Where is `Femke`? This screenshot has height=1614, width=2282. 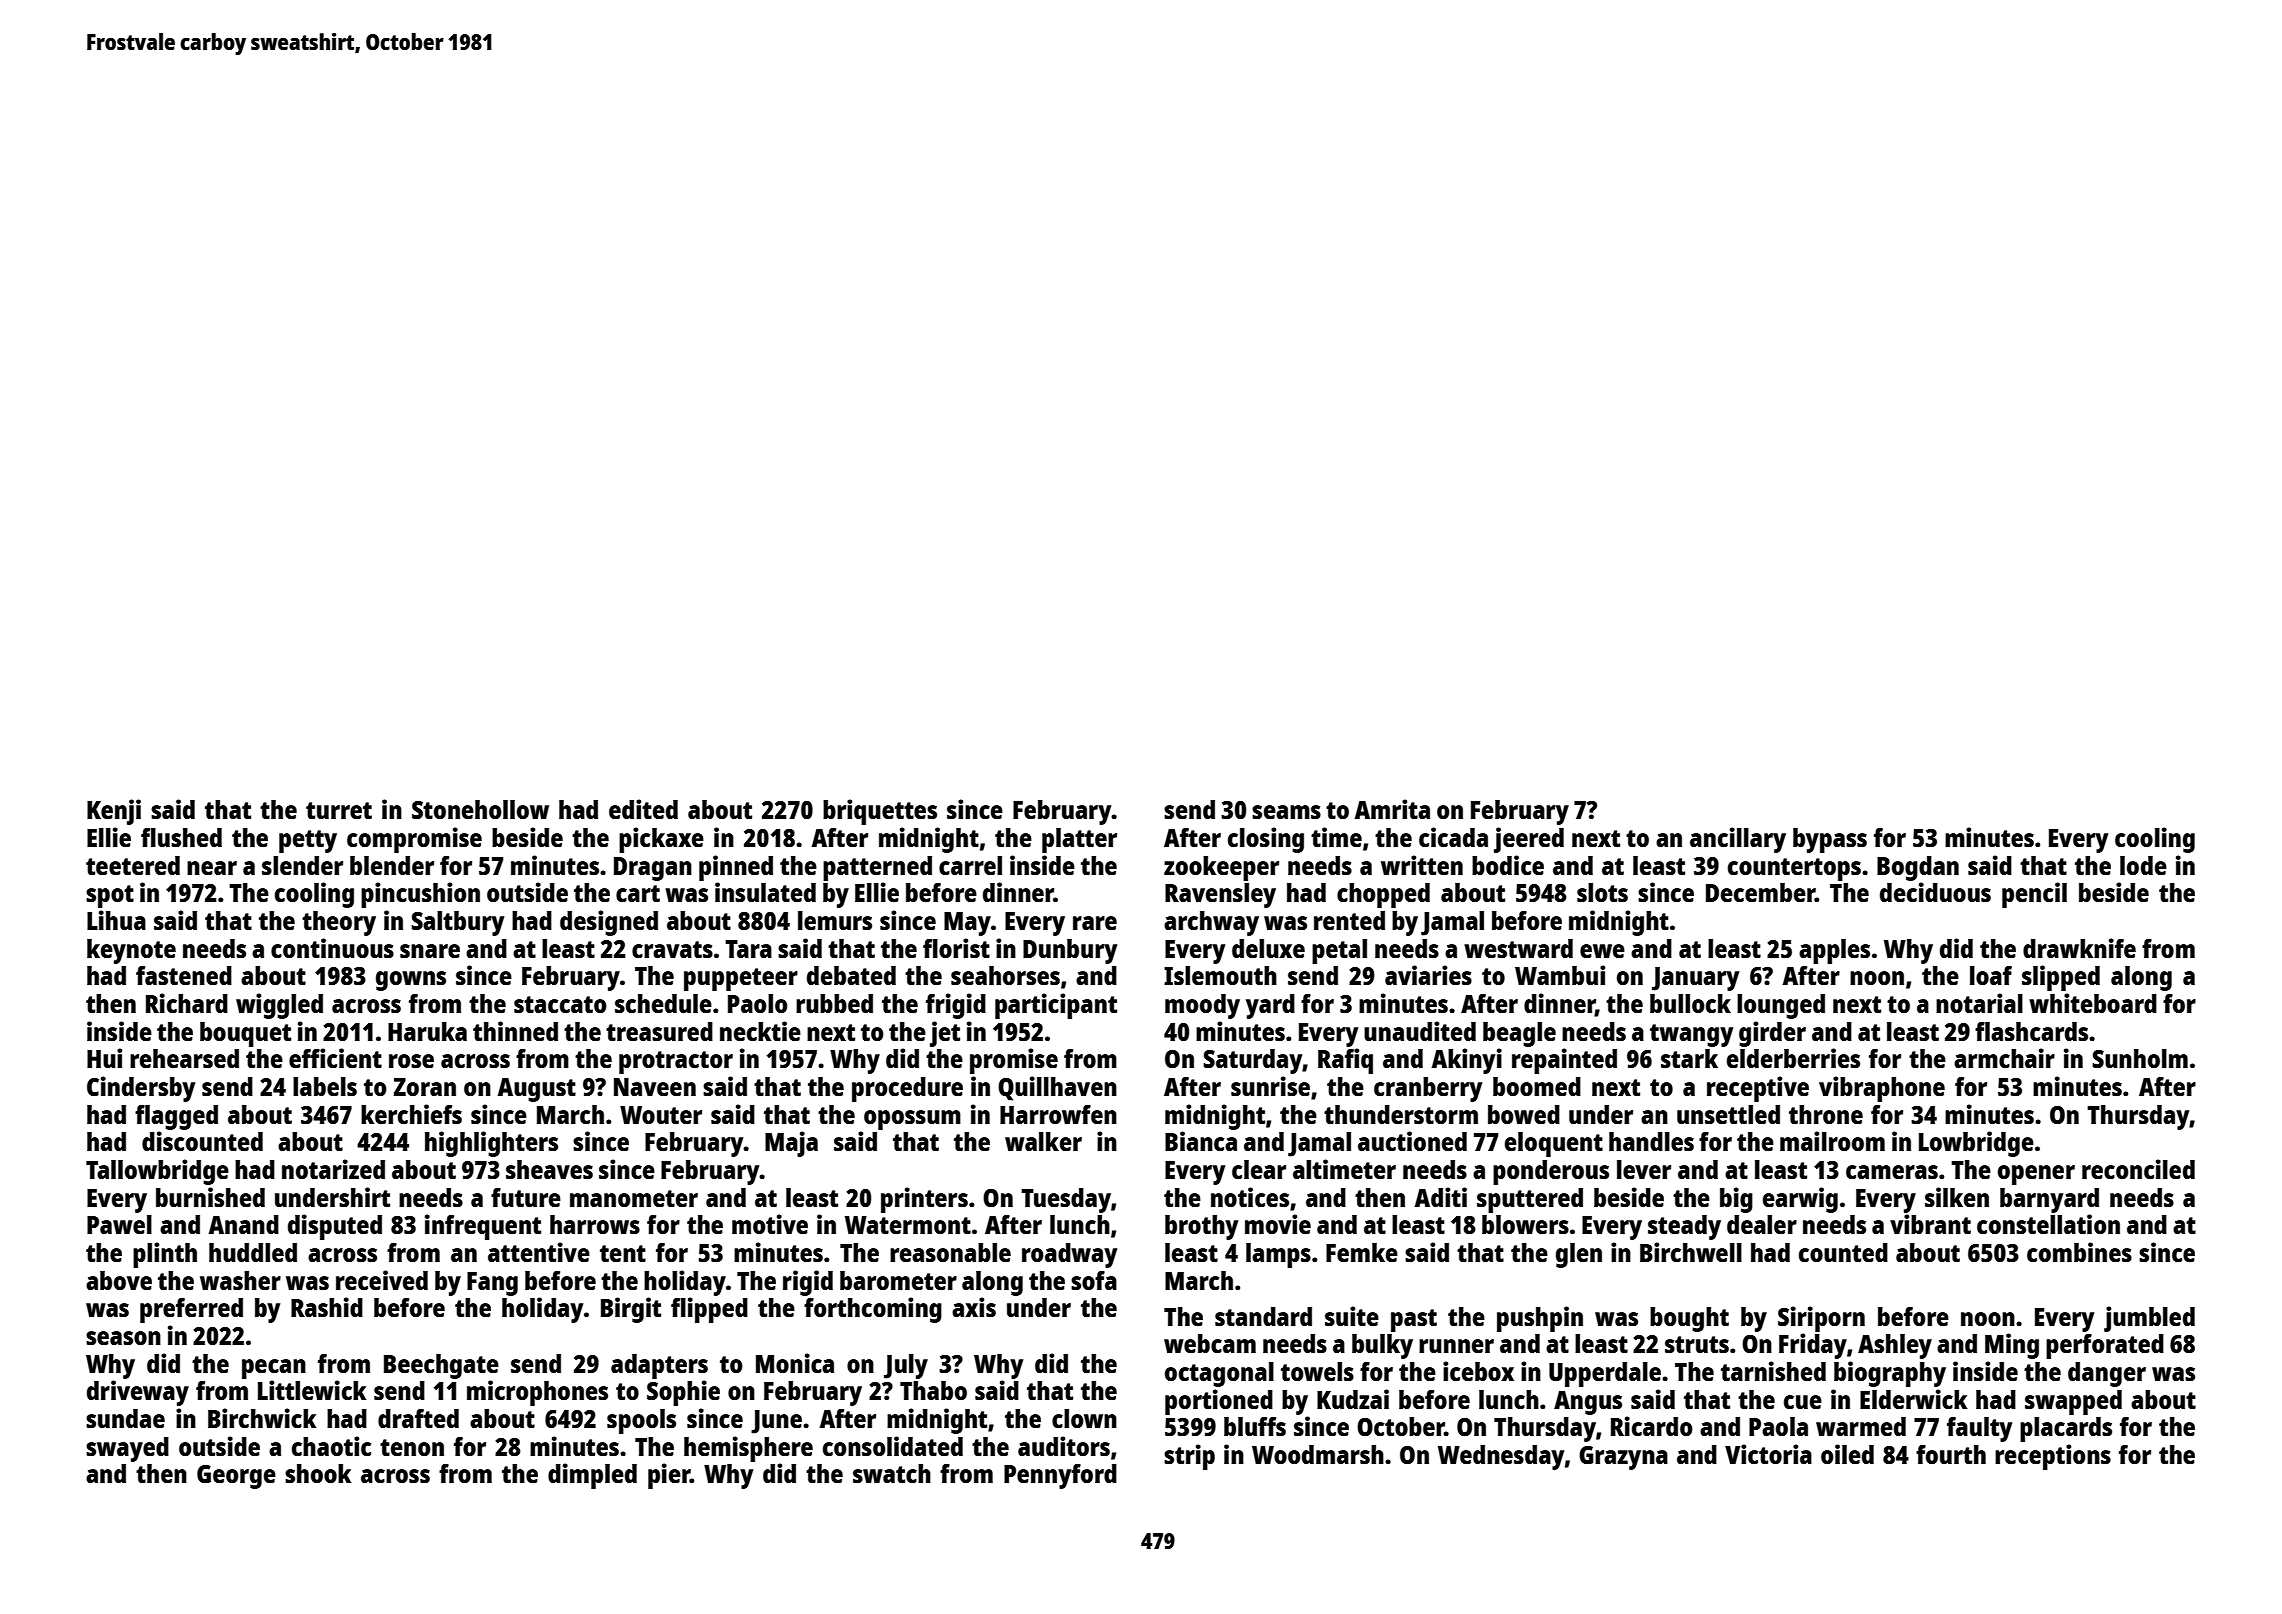 Femke is located at coordinates (1362, 1252).
